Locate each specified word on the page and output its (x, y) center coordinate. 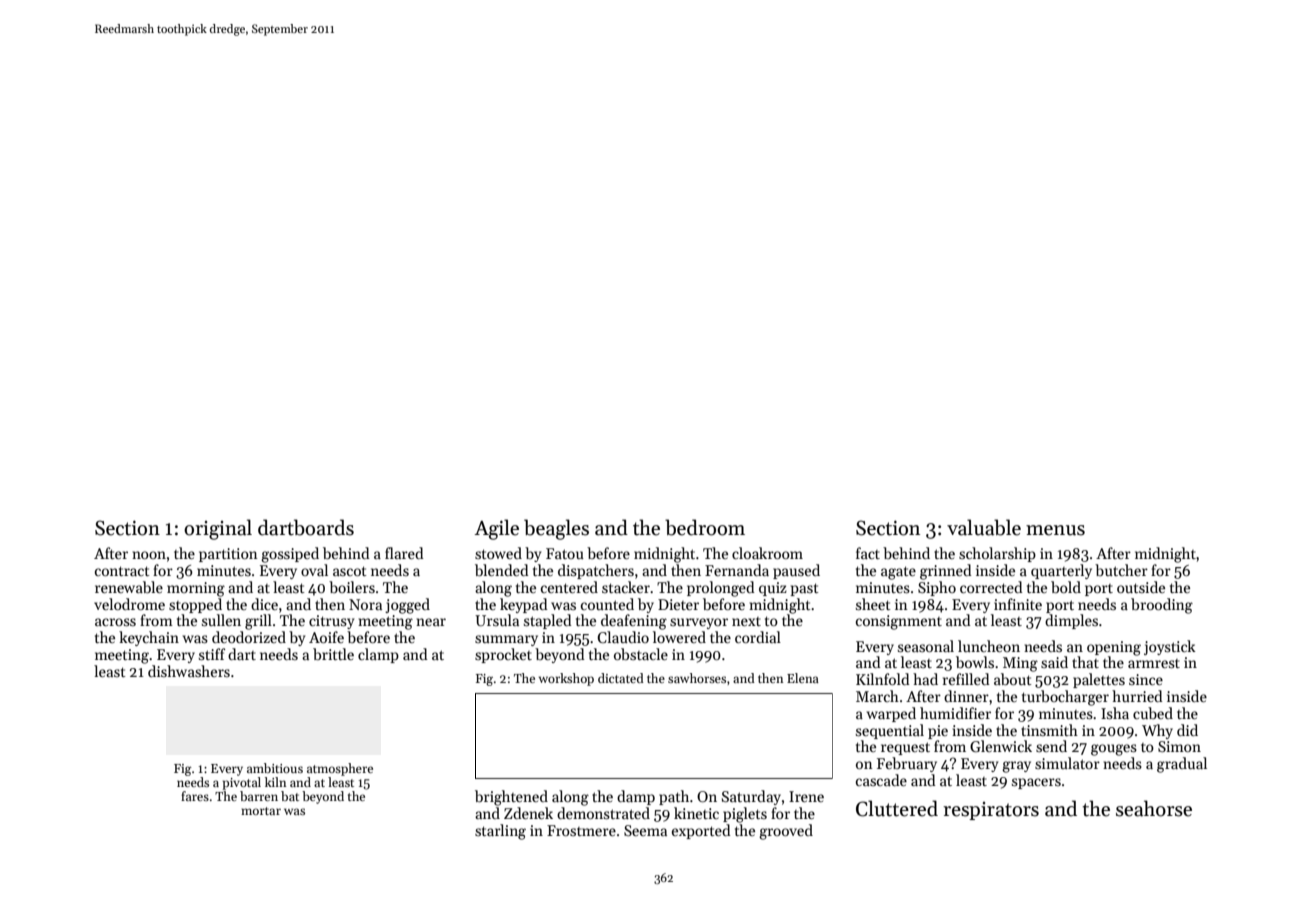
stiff (212, 654)
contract (122, 571)
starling (500, 832)
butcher (1121, 570)
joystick (1170, 647)
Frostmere (581, 830)
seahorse (1154, 808)
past (804, 589)
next (746, 621)
